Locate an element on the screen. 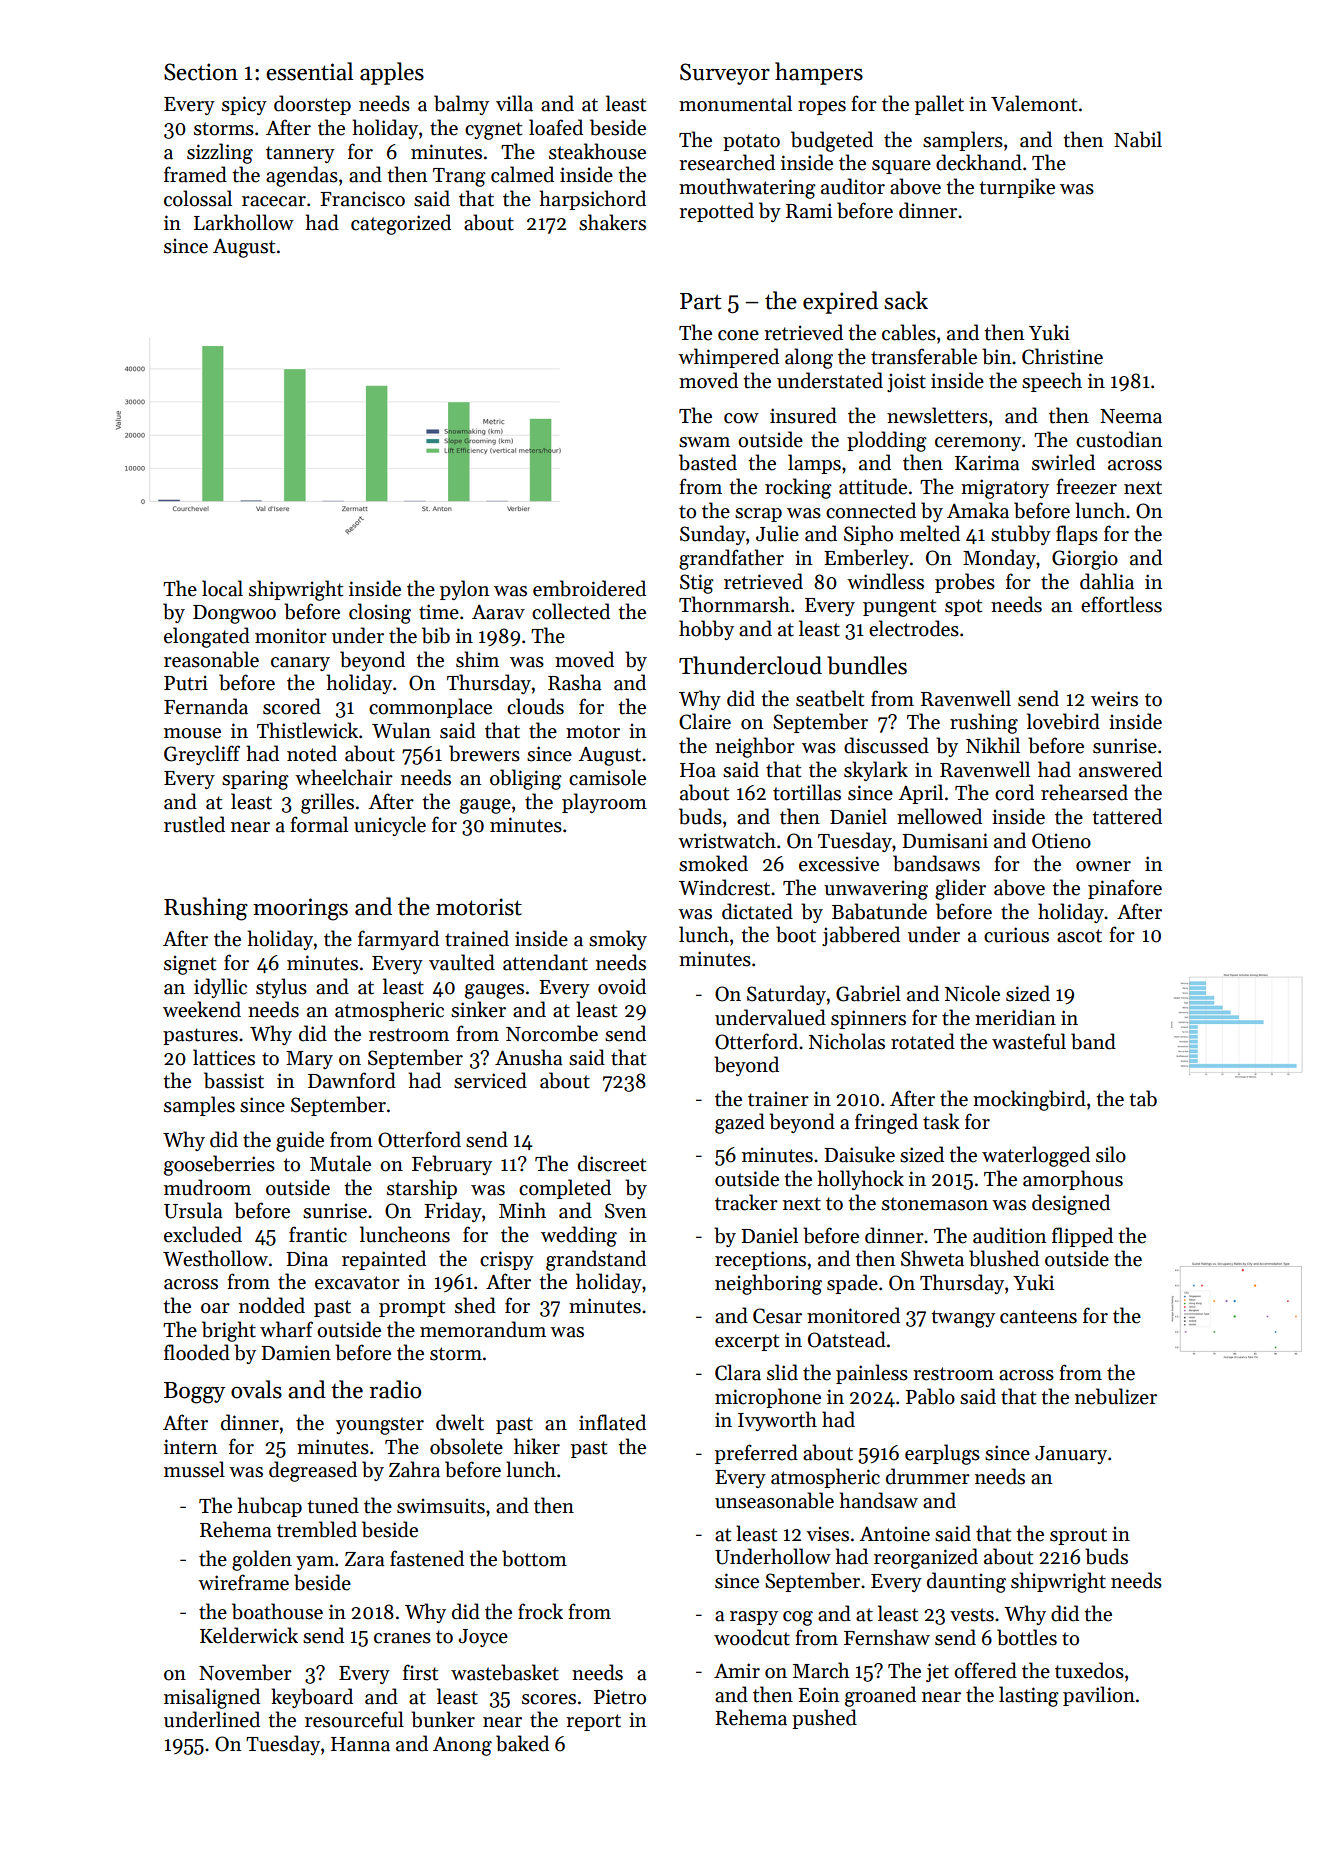 This screenshot has width=1326, height=1875. misaligned is located at coordinates (212, 1698).
